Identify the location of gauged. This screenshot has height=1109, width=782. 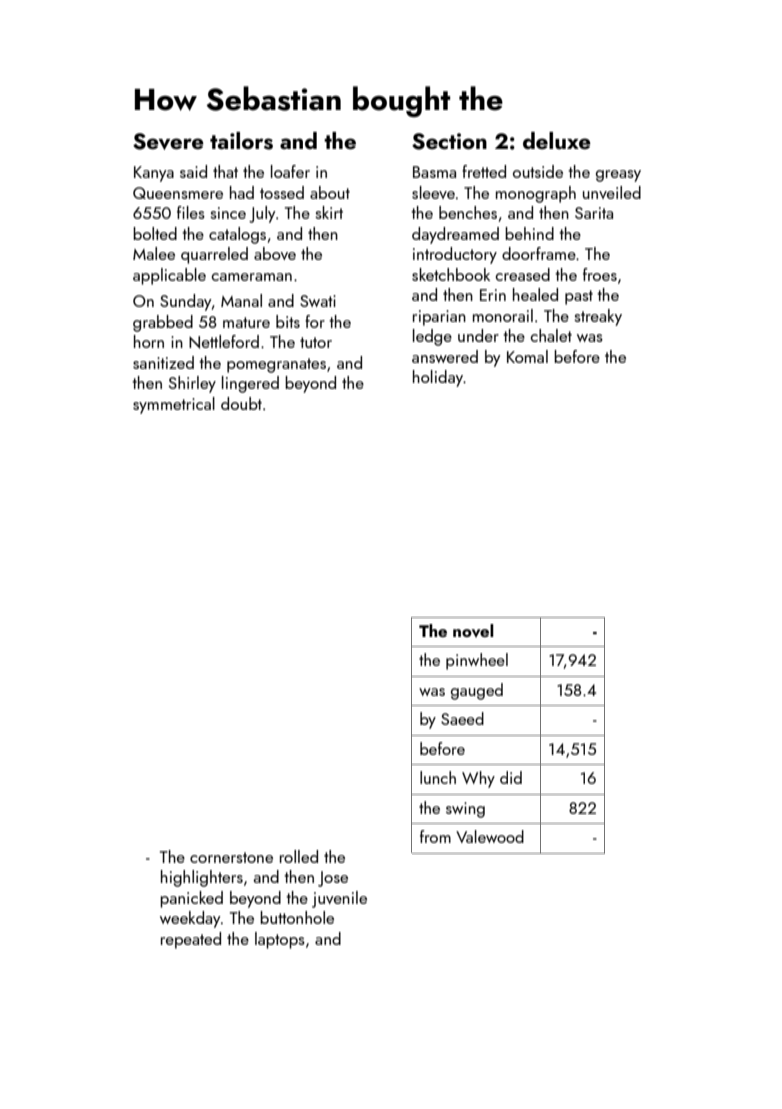
(477, 691).
